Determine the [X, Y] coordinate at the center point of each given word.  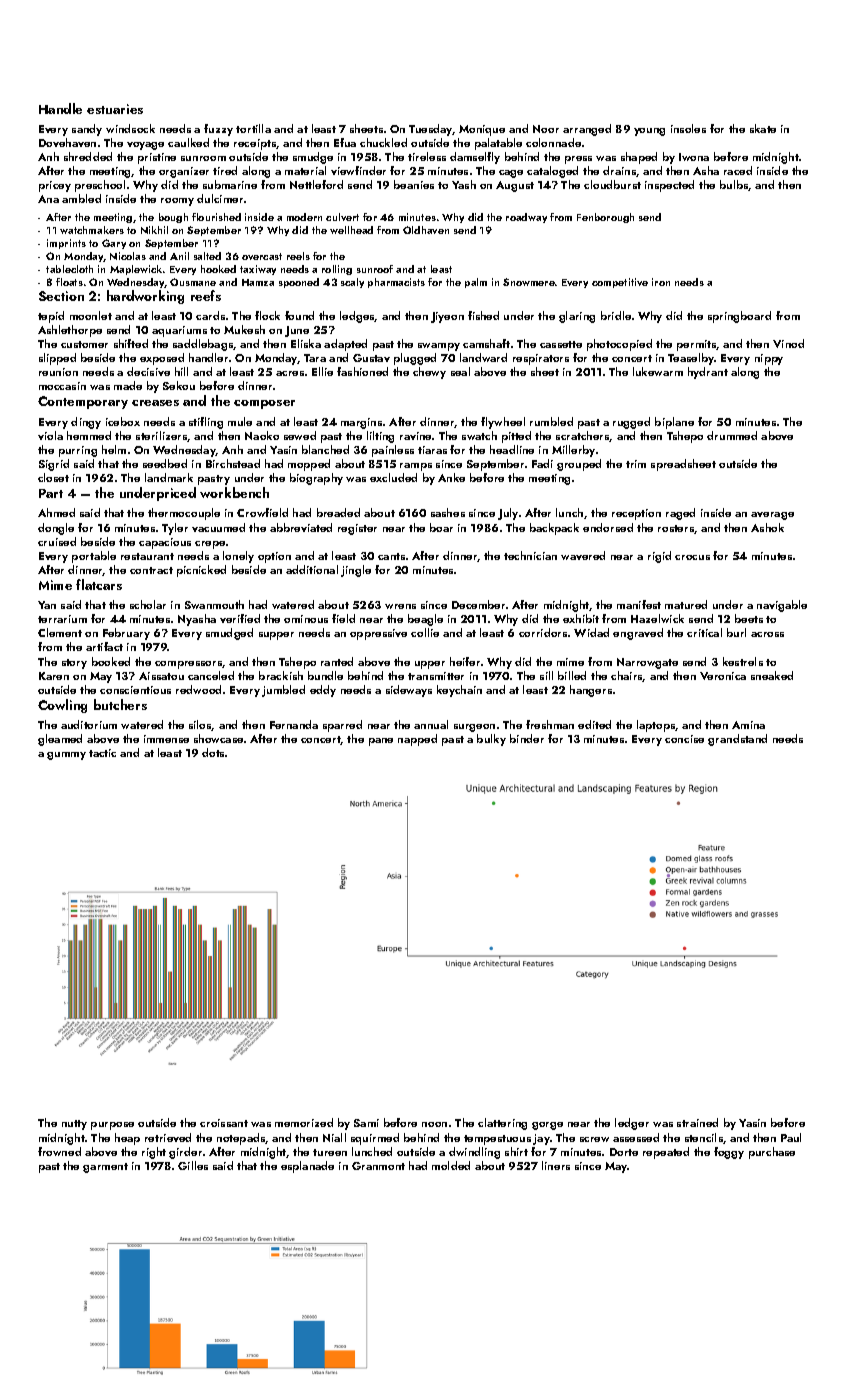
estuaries [115, 109]
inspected [669, 186]
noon [434, 1124]
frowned [59, 1151]
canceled [211, 675]
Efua [345, 142]
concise [684, 739]
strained [697, 1122]
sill [546, 675]
